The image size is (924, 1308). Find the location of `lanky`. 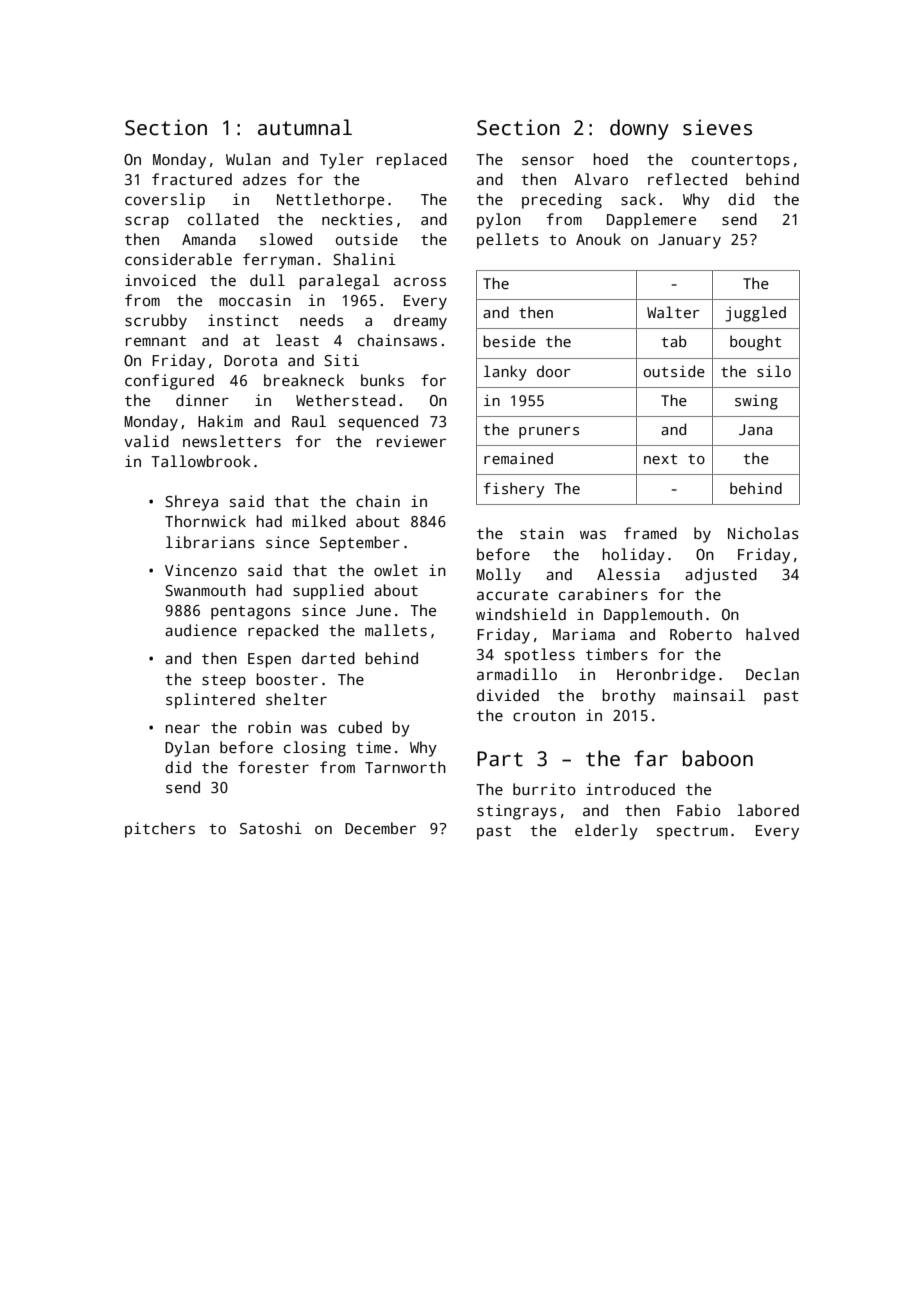

lanky is located at coordinates (505, 373).
